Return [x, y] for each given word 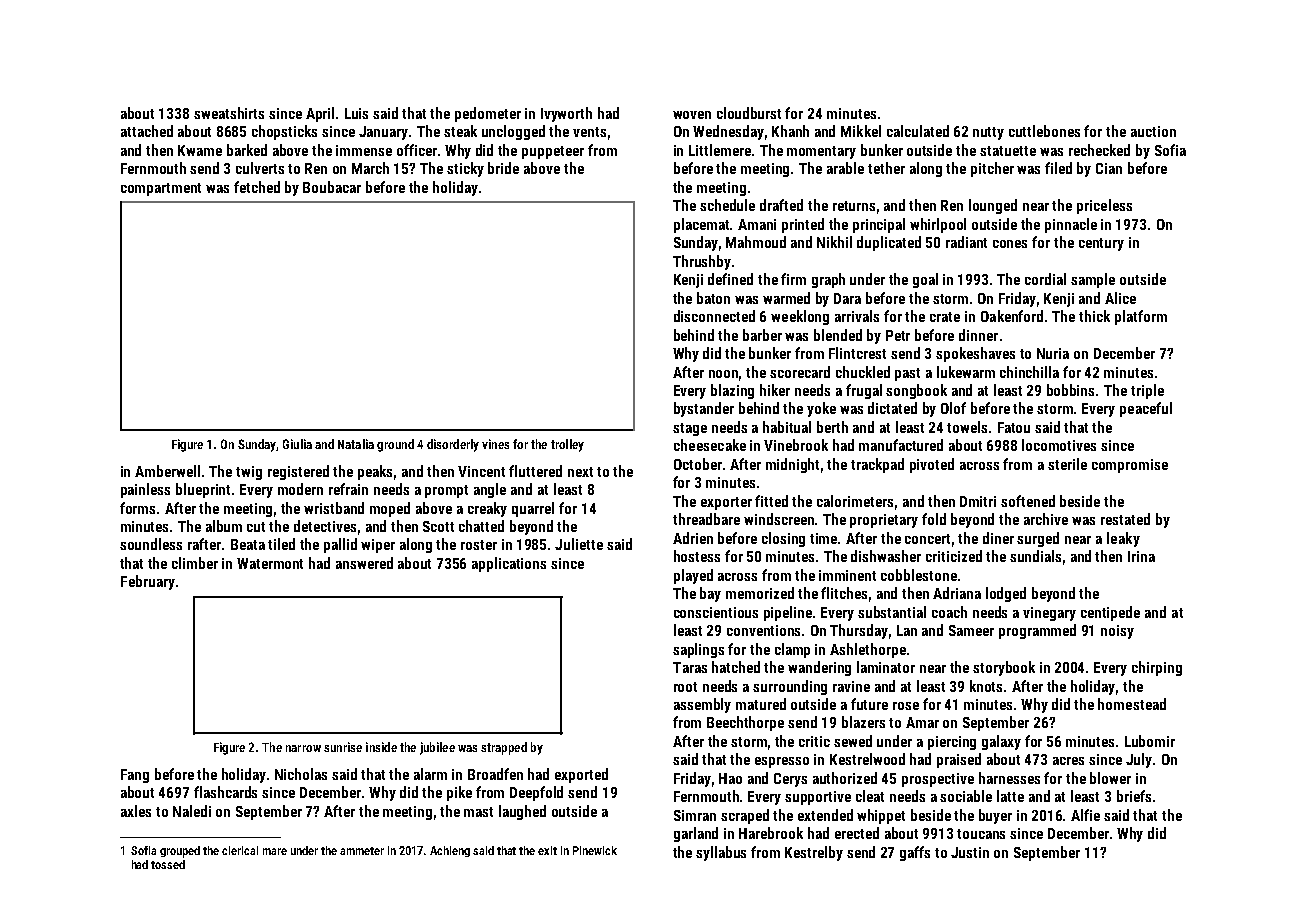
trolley [567, 445]
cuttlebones [1044, 131]
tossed [168, 864]
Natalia [356, 444]
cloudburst [749, 113]
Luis [356, 113]
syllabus [721, 853]
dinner [978, 335]
